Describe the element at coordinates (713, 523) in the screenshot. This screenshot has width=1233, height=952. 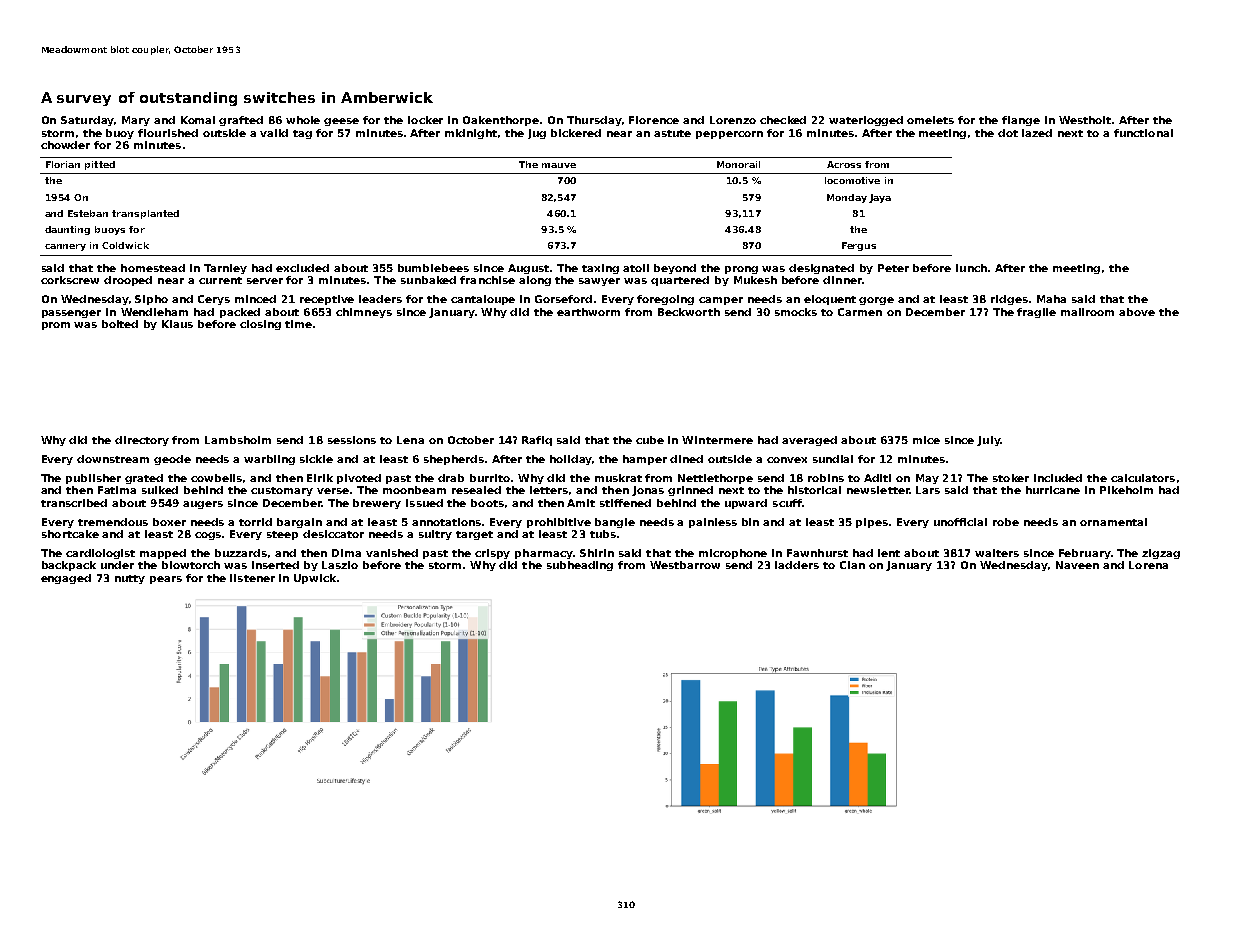
I see `painless` at that location.
